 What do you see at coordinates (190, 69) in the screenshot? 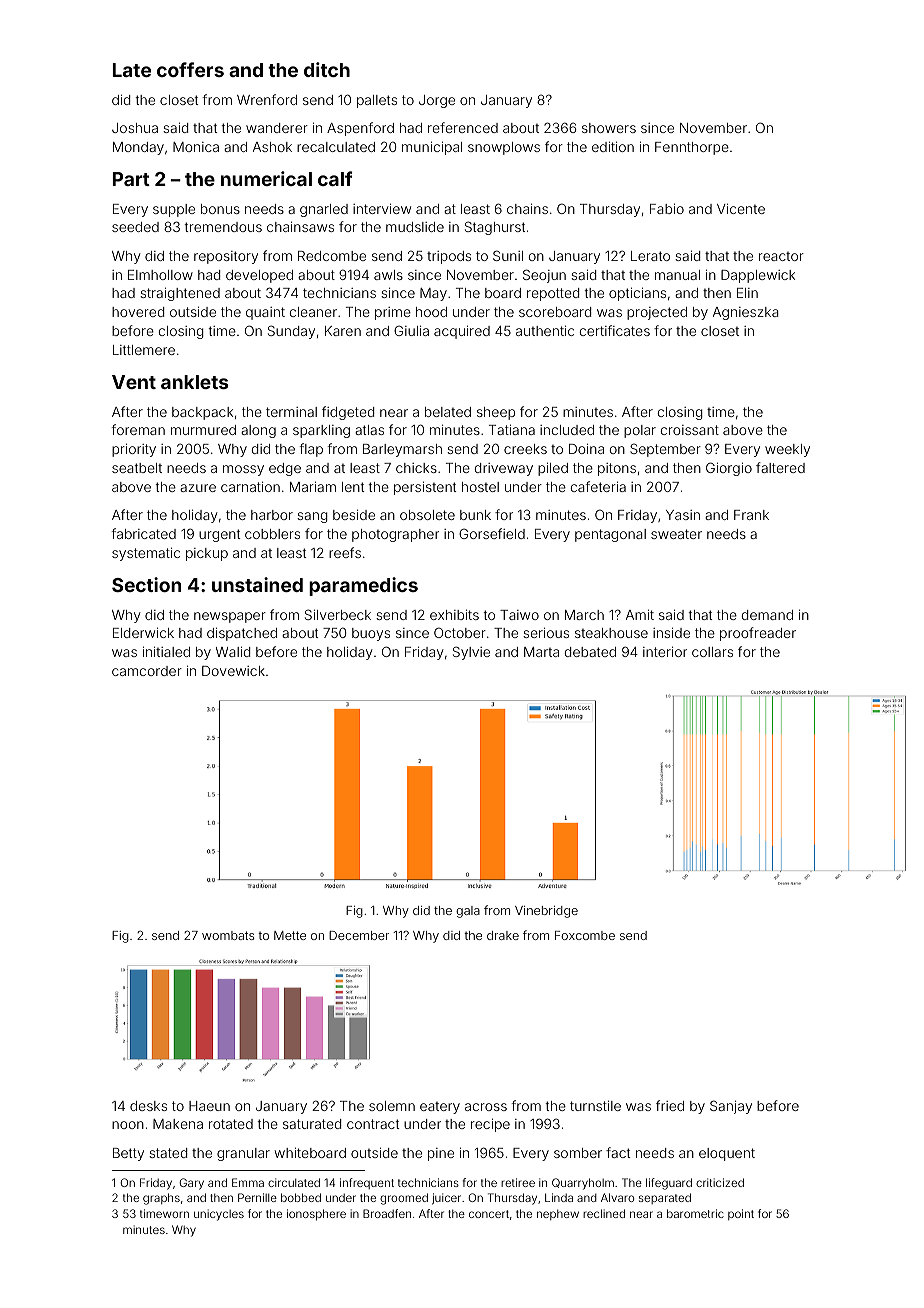
I see `coffers` at bounding box center [190, 69].
